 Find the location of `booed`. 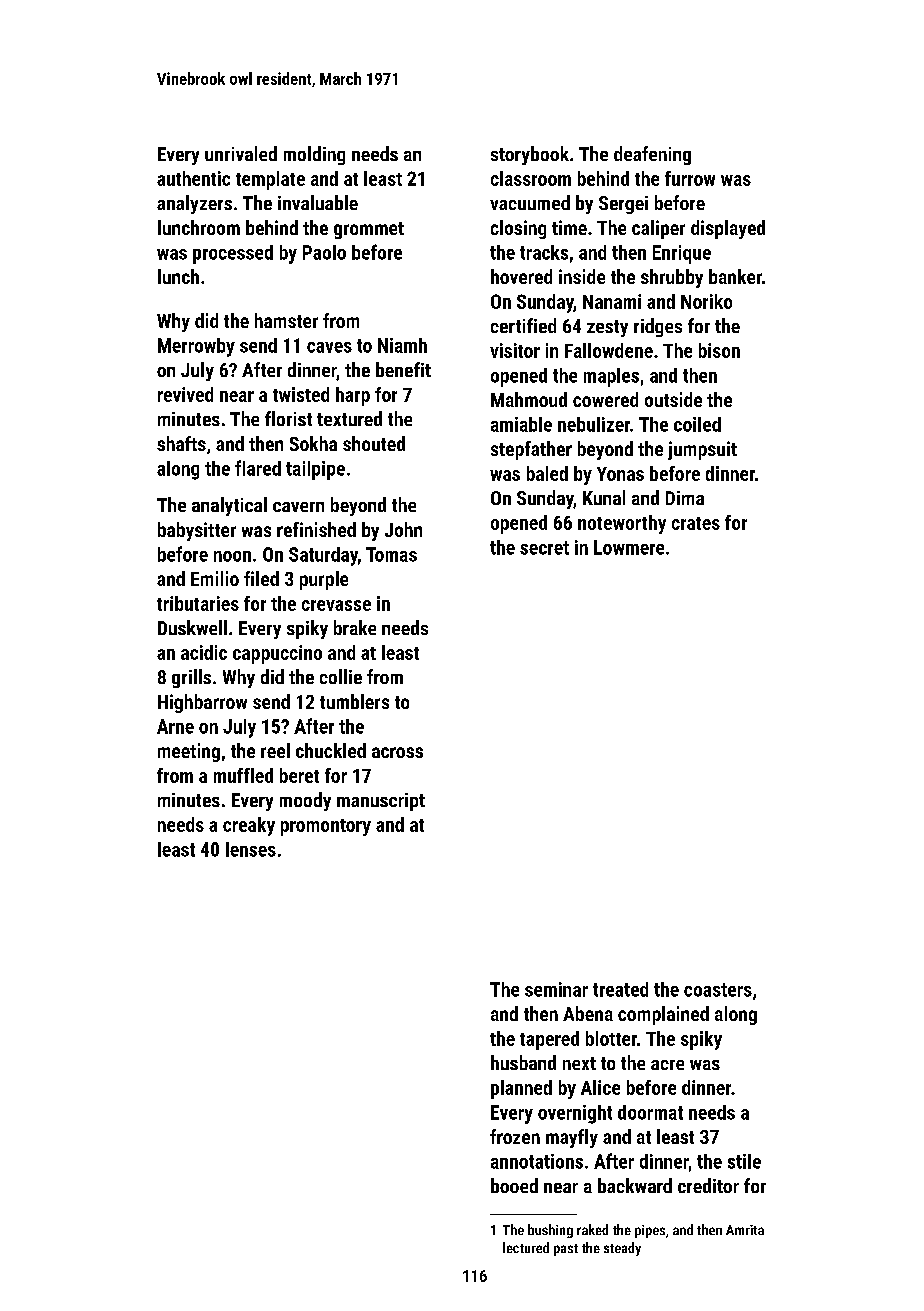

booed is located at coordinates (514, 1185).
